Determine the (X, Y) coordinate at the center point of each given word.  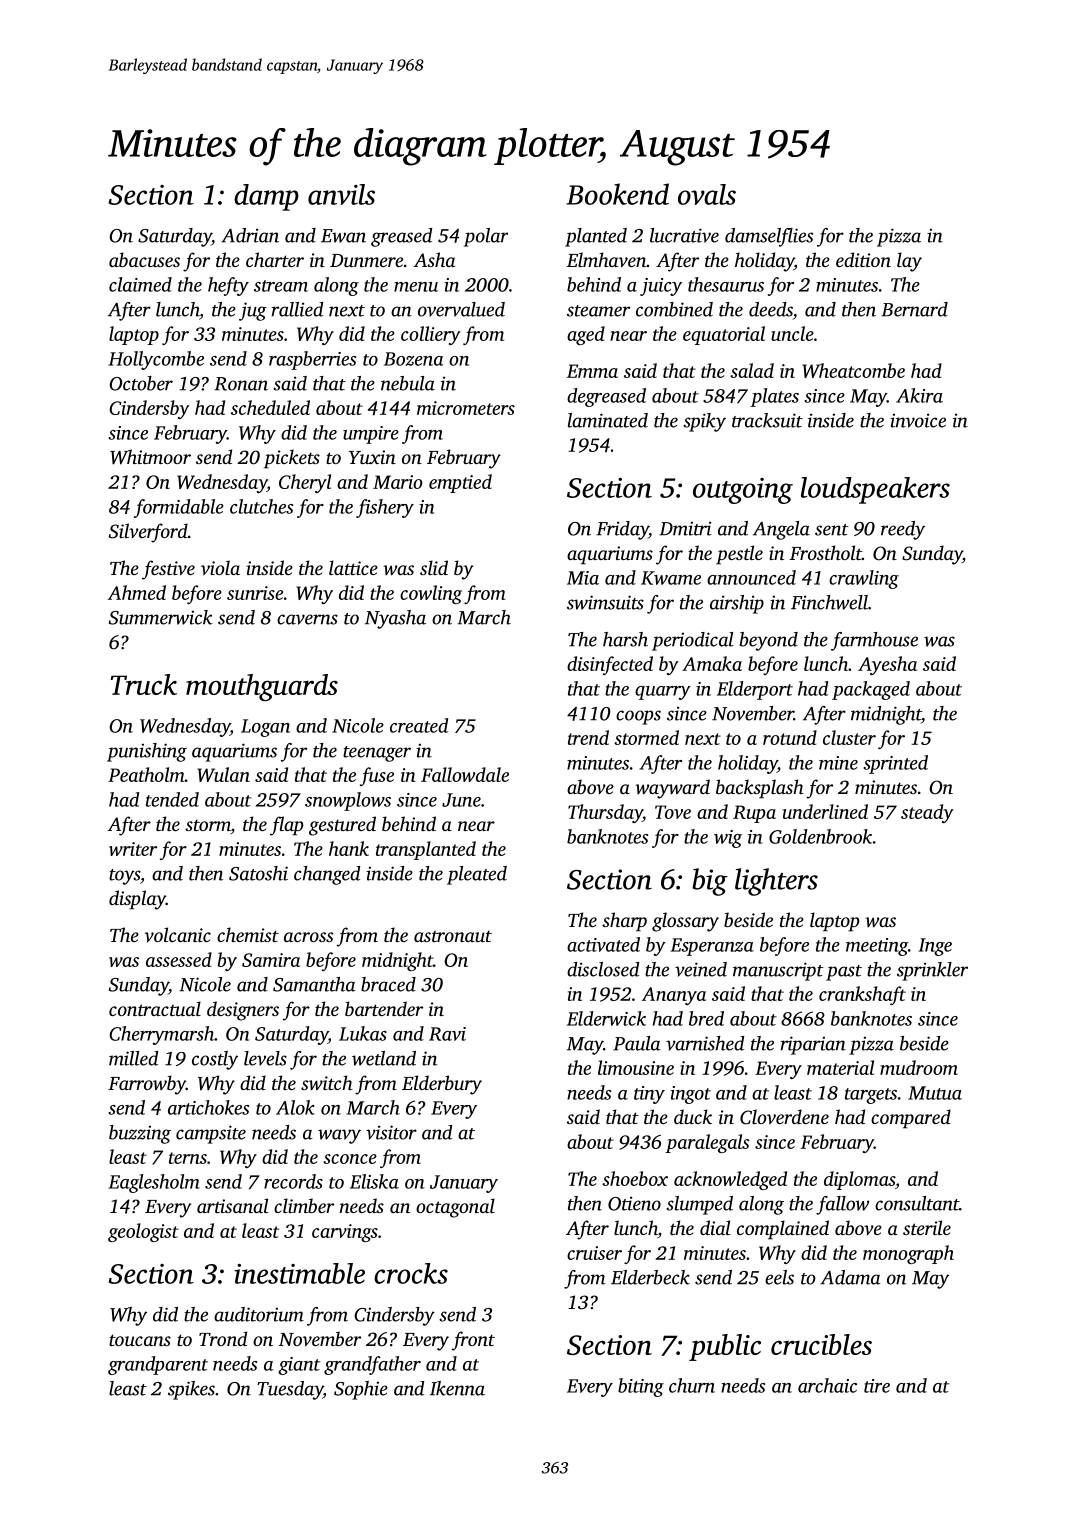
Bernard (914, 309)
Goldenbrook (820, 836)
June (461, 800)
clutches (261, 506)
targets (871, 1096)
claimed (140, 284)
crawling (864, 579)
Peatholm (146, 774)
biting (641, 1387)
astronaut (453, 936)
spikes (191, 1390)
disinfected (610, 665)
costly (215, 1060)
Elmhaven (606, 259)
